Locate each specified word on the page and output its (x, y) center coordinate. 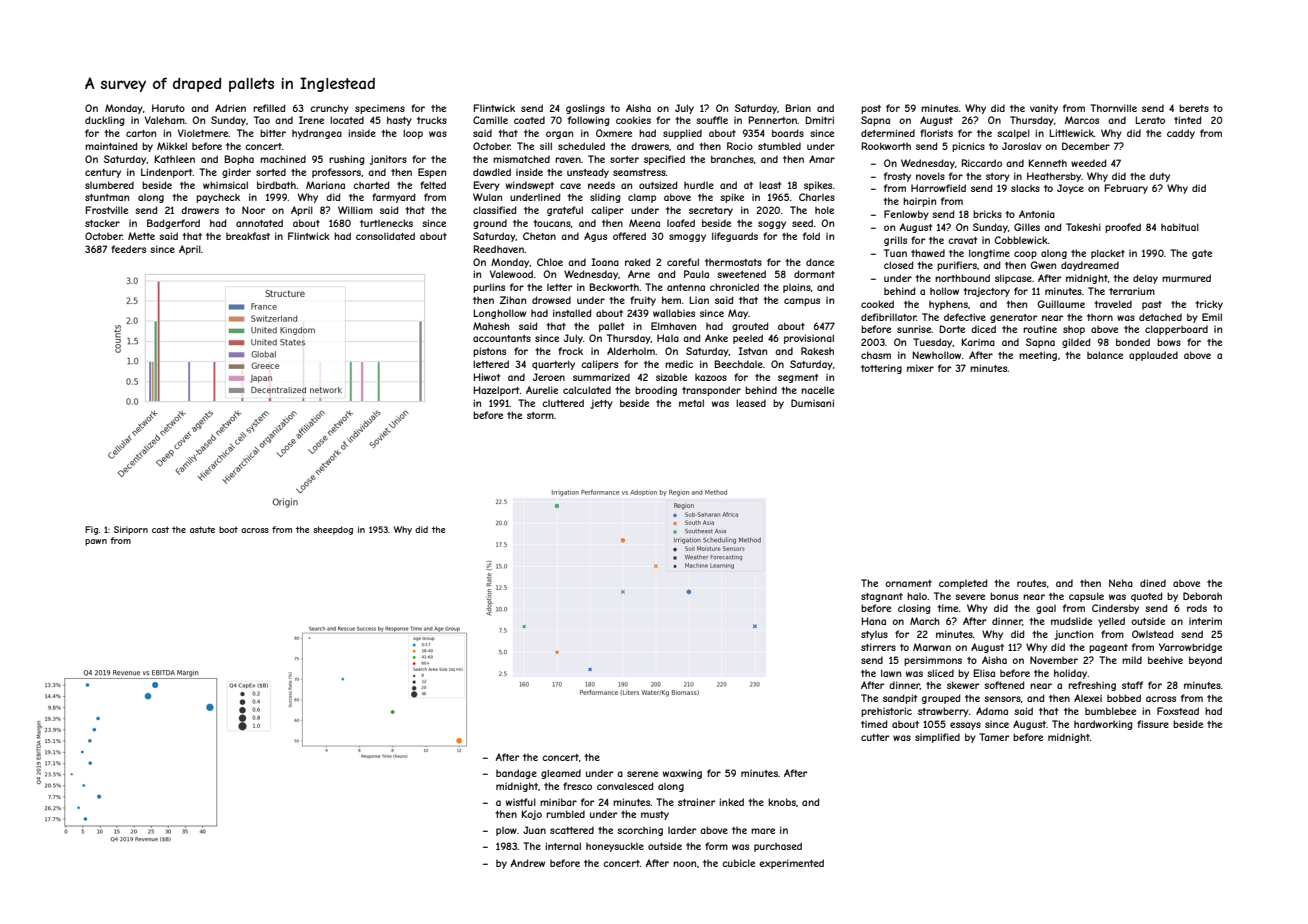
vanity (1044, 109)
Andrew (528, 863)
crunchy (329, 109)
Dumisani (812, 403)
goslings (585, 109)
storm (540, 415)
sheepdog (333, 530)
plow (506, 831)
